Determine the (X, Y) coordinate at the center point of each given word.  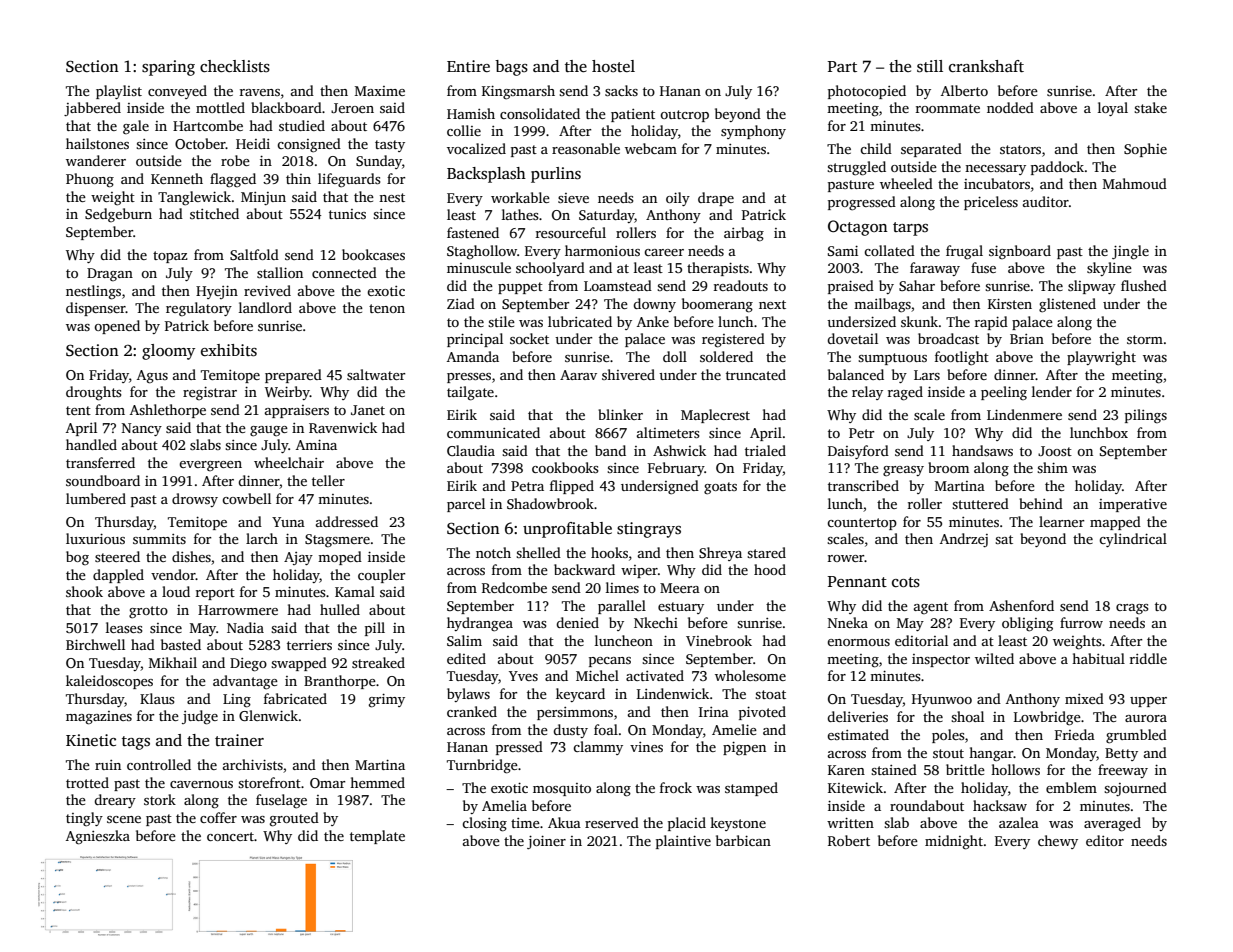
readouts (741, 285)
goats (720, 488)
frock (676, 787)
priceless (991, 203)
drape (716, 199)
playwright (1101, 358)
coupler (381, 576)
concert (230, 836)
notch (493, 552)
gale (136, 127)
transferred (100, 462)
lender (1052, 391)
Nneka (848, 622)
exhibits (229, 350)
